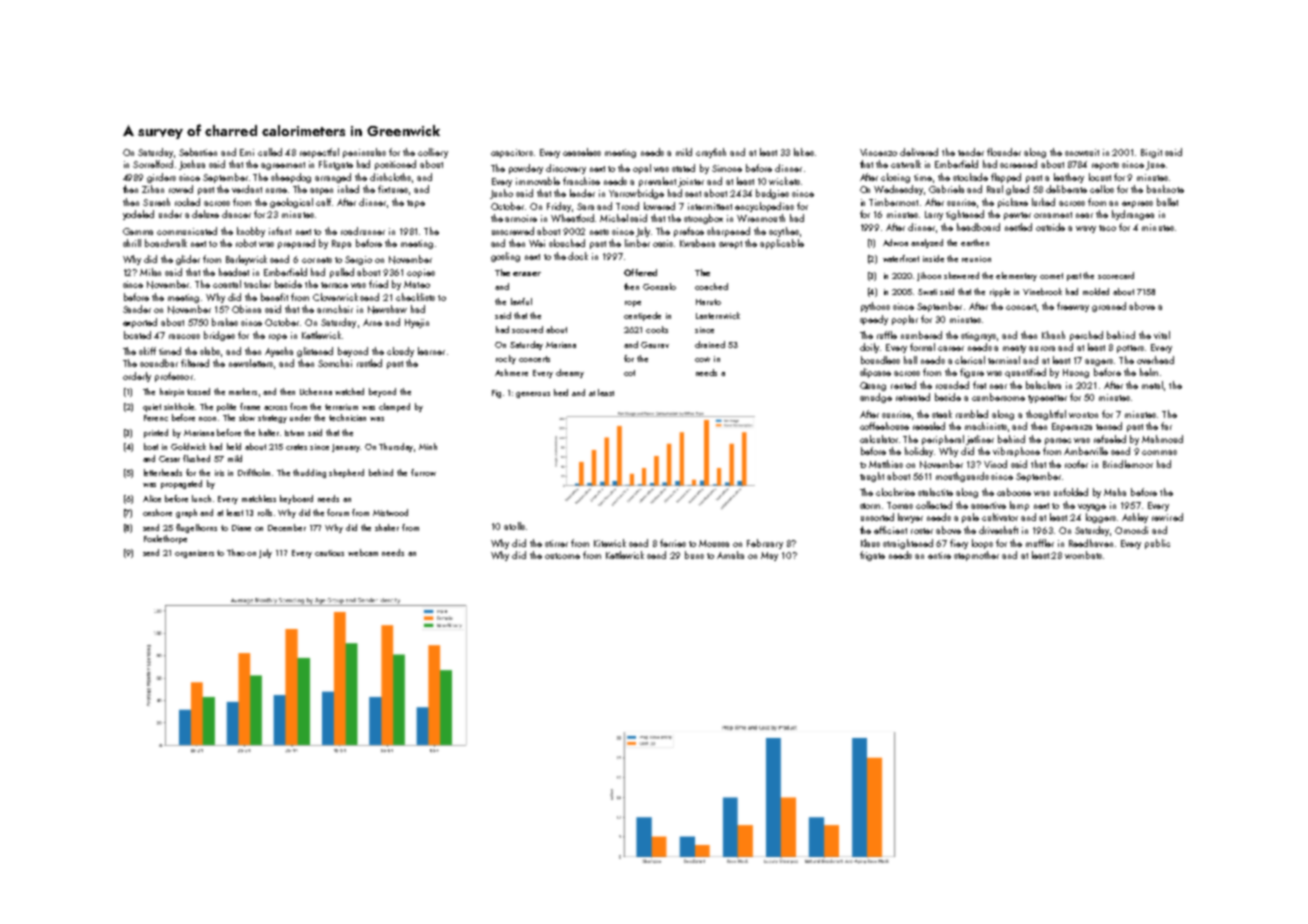 This screenshot has width=1308, height=924. Describe the element at coordinates (884, 426) in the screenshot. I see `coffeehouse` at that location.
